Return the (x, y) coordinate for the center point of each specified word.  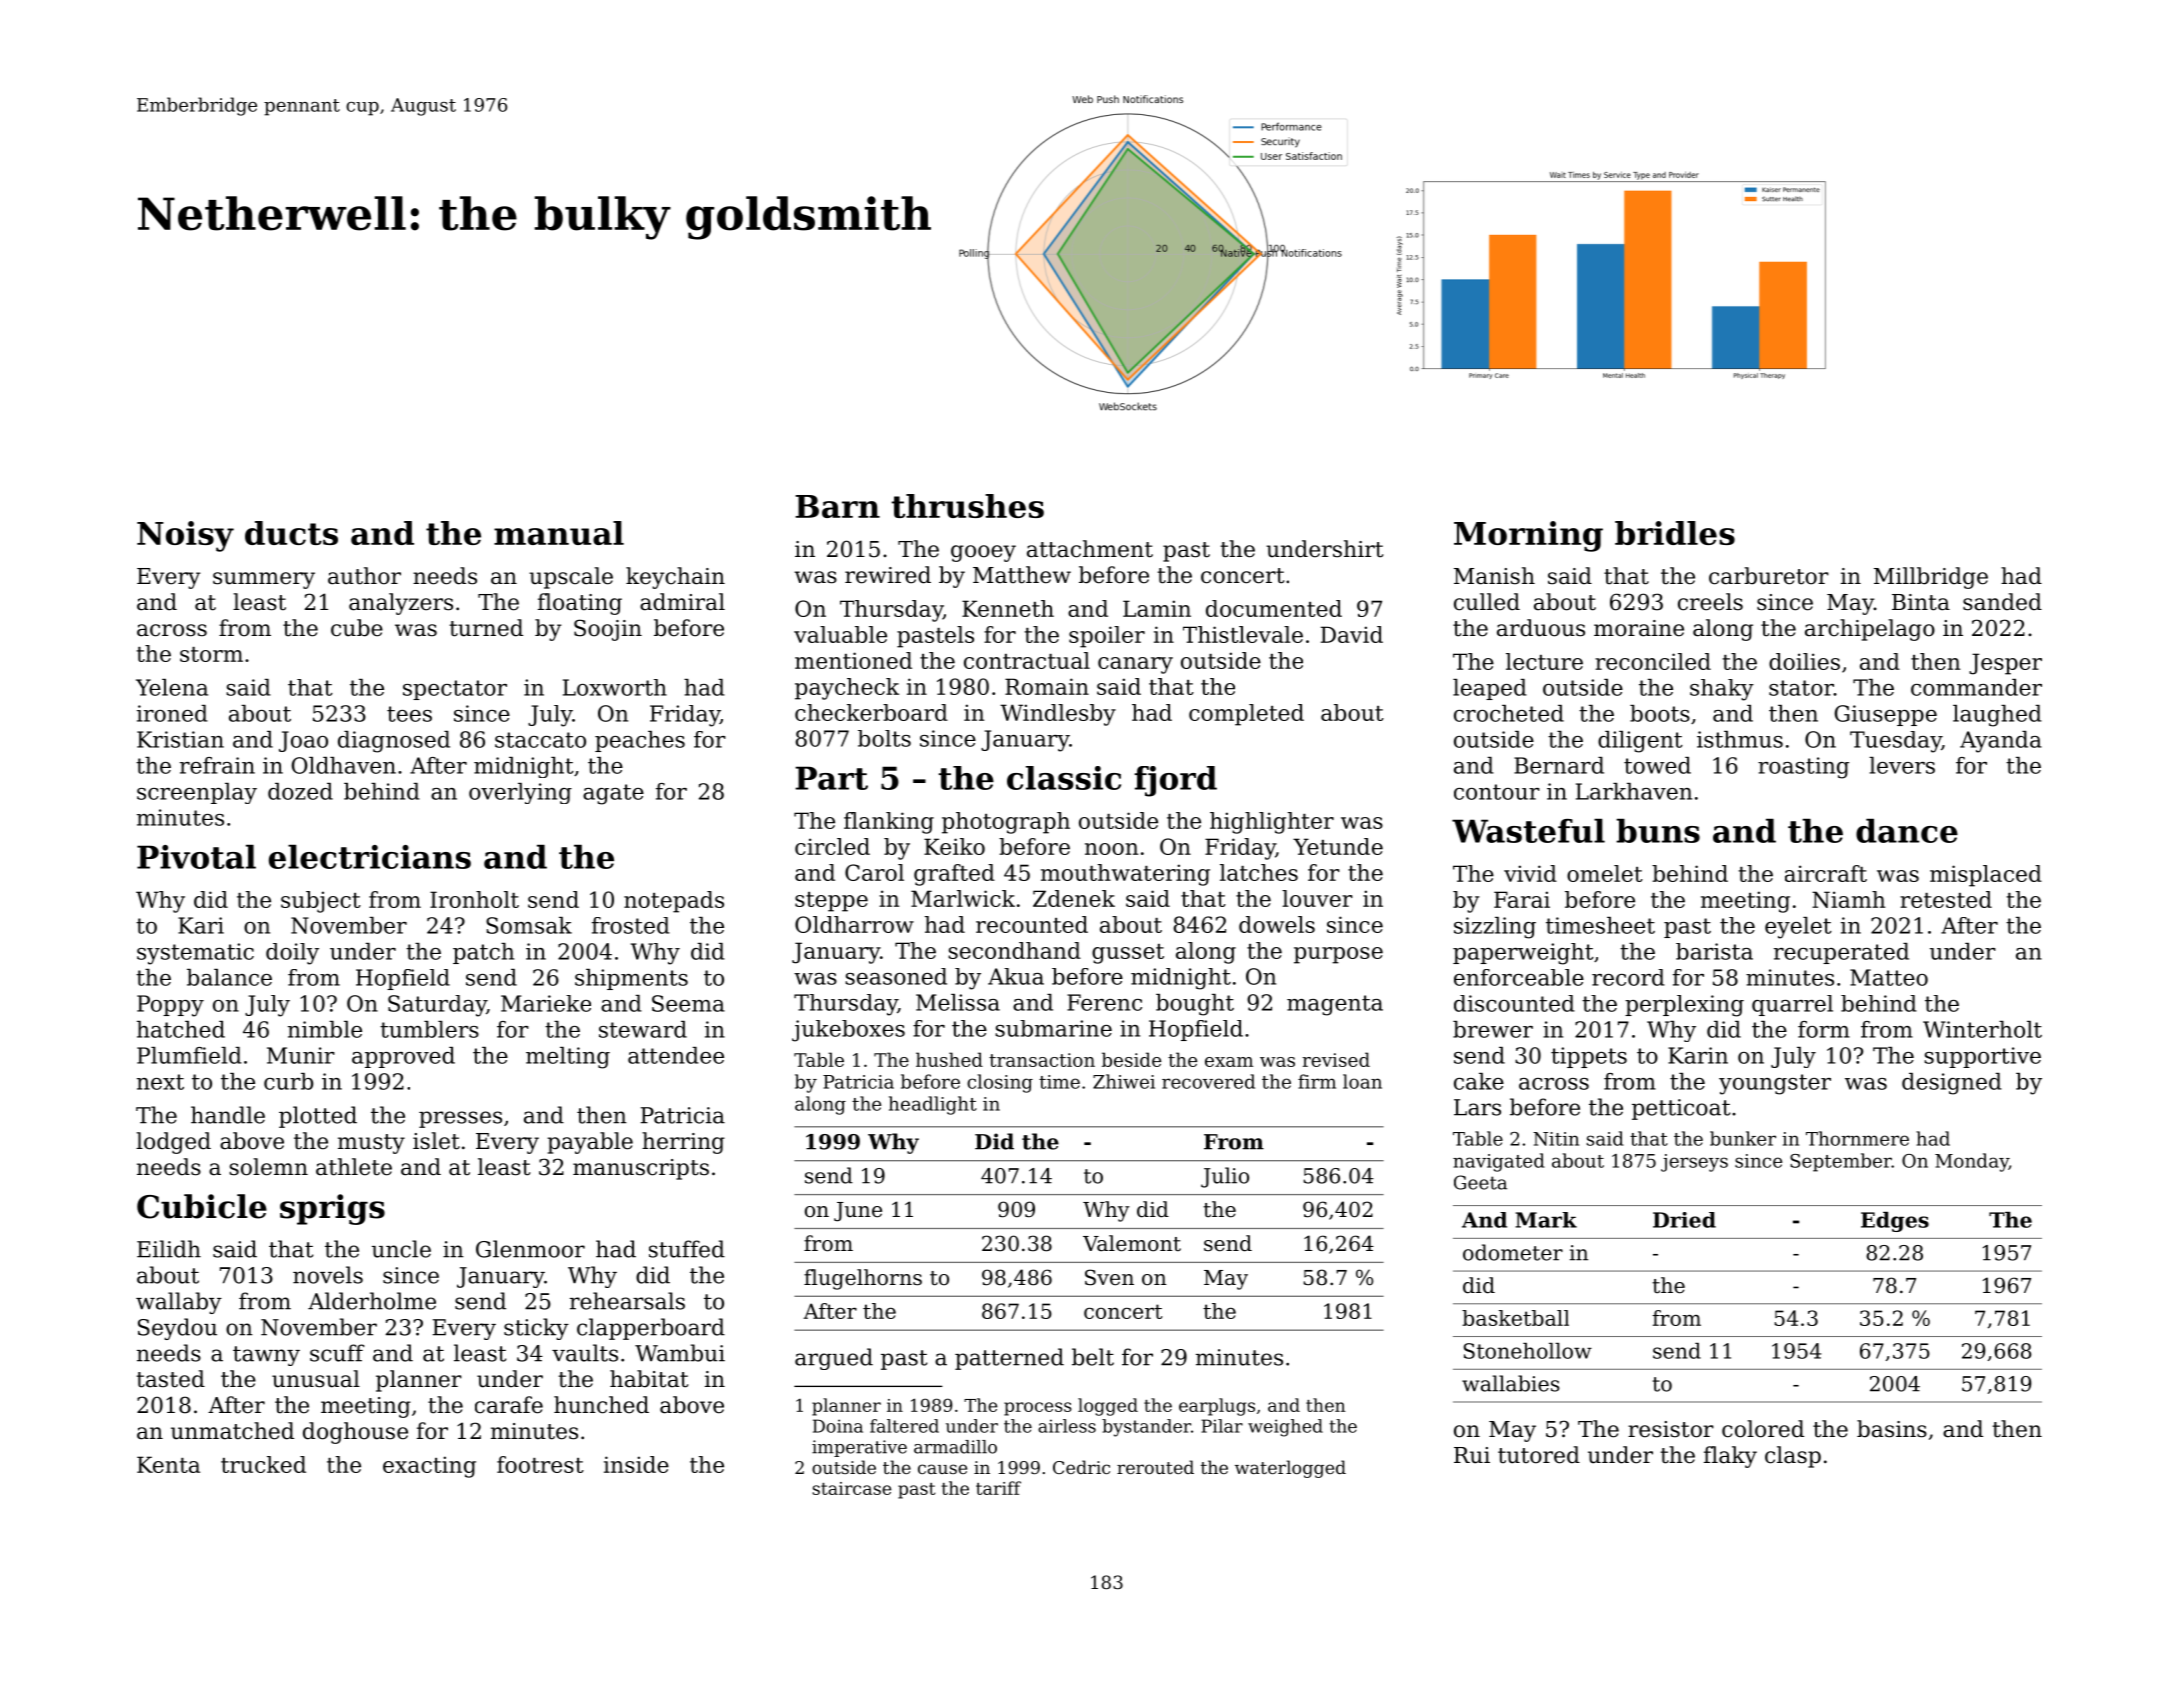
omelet (1605, 873)
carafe (509, 1405)
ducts (291, 533)
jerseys (1694, 1163)
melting (568, 1058)
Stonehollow (1528, 1351)
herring (683, 1143)
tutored (1539, 1455)
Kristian (180, 739)
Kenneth (1008, 608)
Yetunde (1338, 846)
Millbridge (1931, 578)
